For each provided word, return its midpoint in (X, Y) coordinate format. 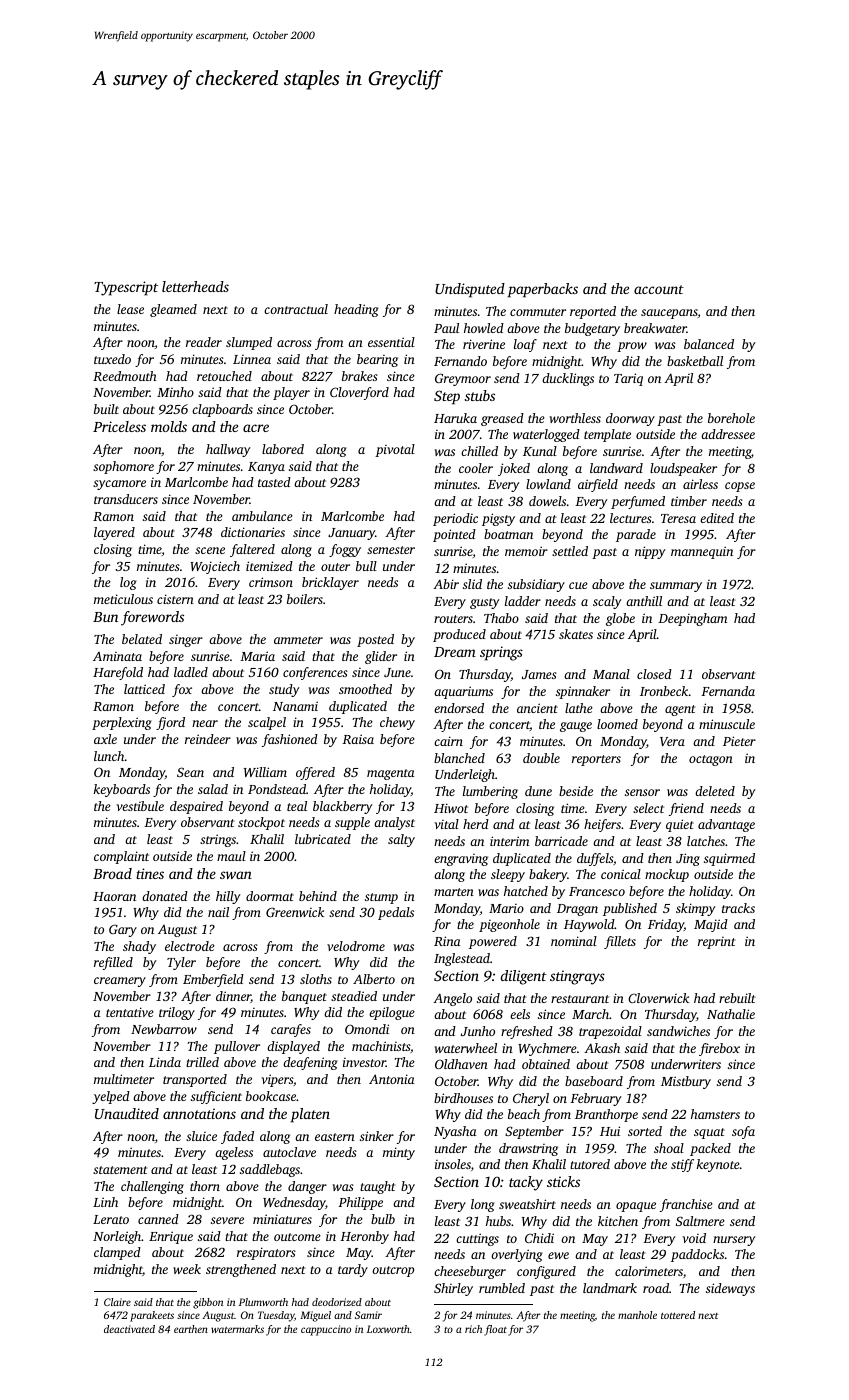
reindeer (208, 739)
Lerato (111, 1219)
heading (356, 310)
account (659, 289)
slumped (249, 343)
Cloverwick (658, 998)
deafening (310, 1063)
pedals (396, 913)
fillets (620, 942)
